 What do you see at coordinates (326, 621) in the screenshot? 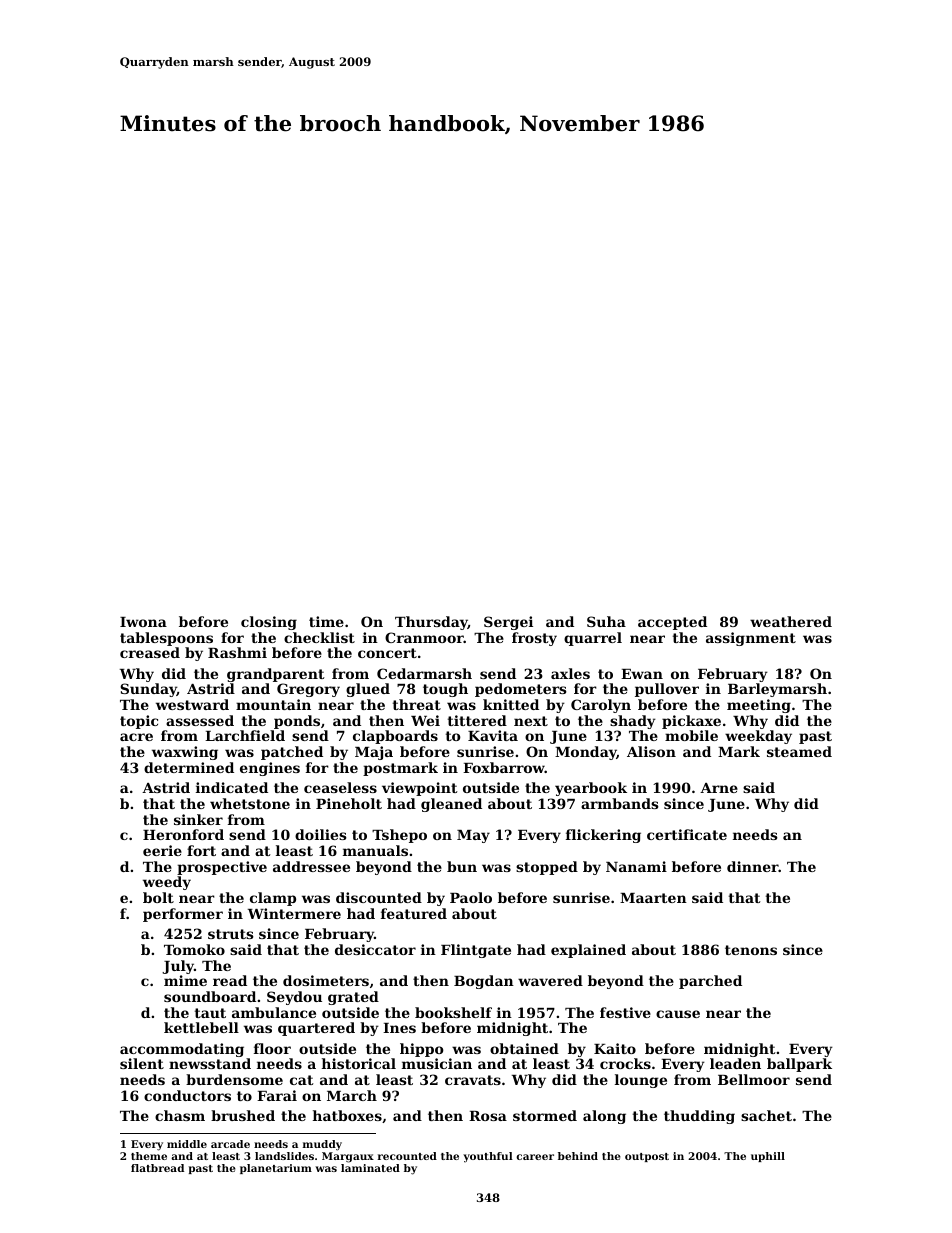
I see `time` at bounding box center [326, 621].
